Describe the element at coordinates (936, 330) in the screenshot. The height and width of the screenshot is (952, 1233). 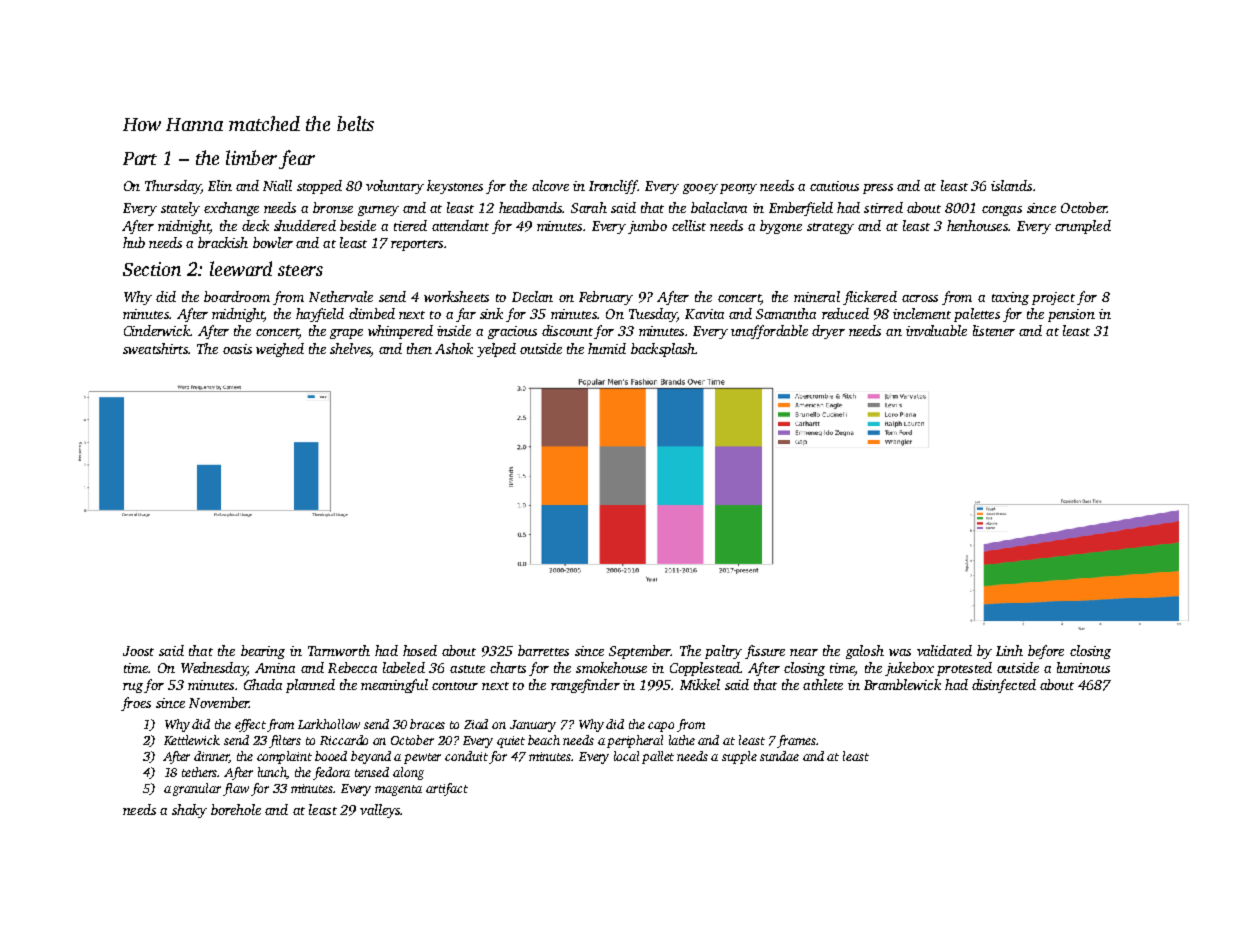
I see `invaluable` at that location.
